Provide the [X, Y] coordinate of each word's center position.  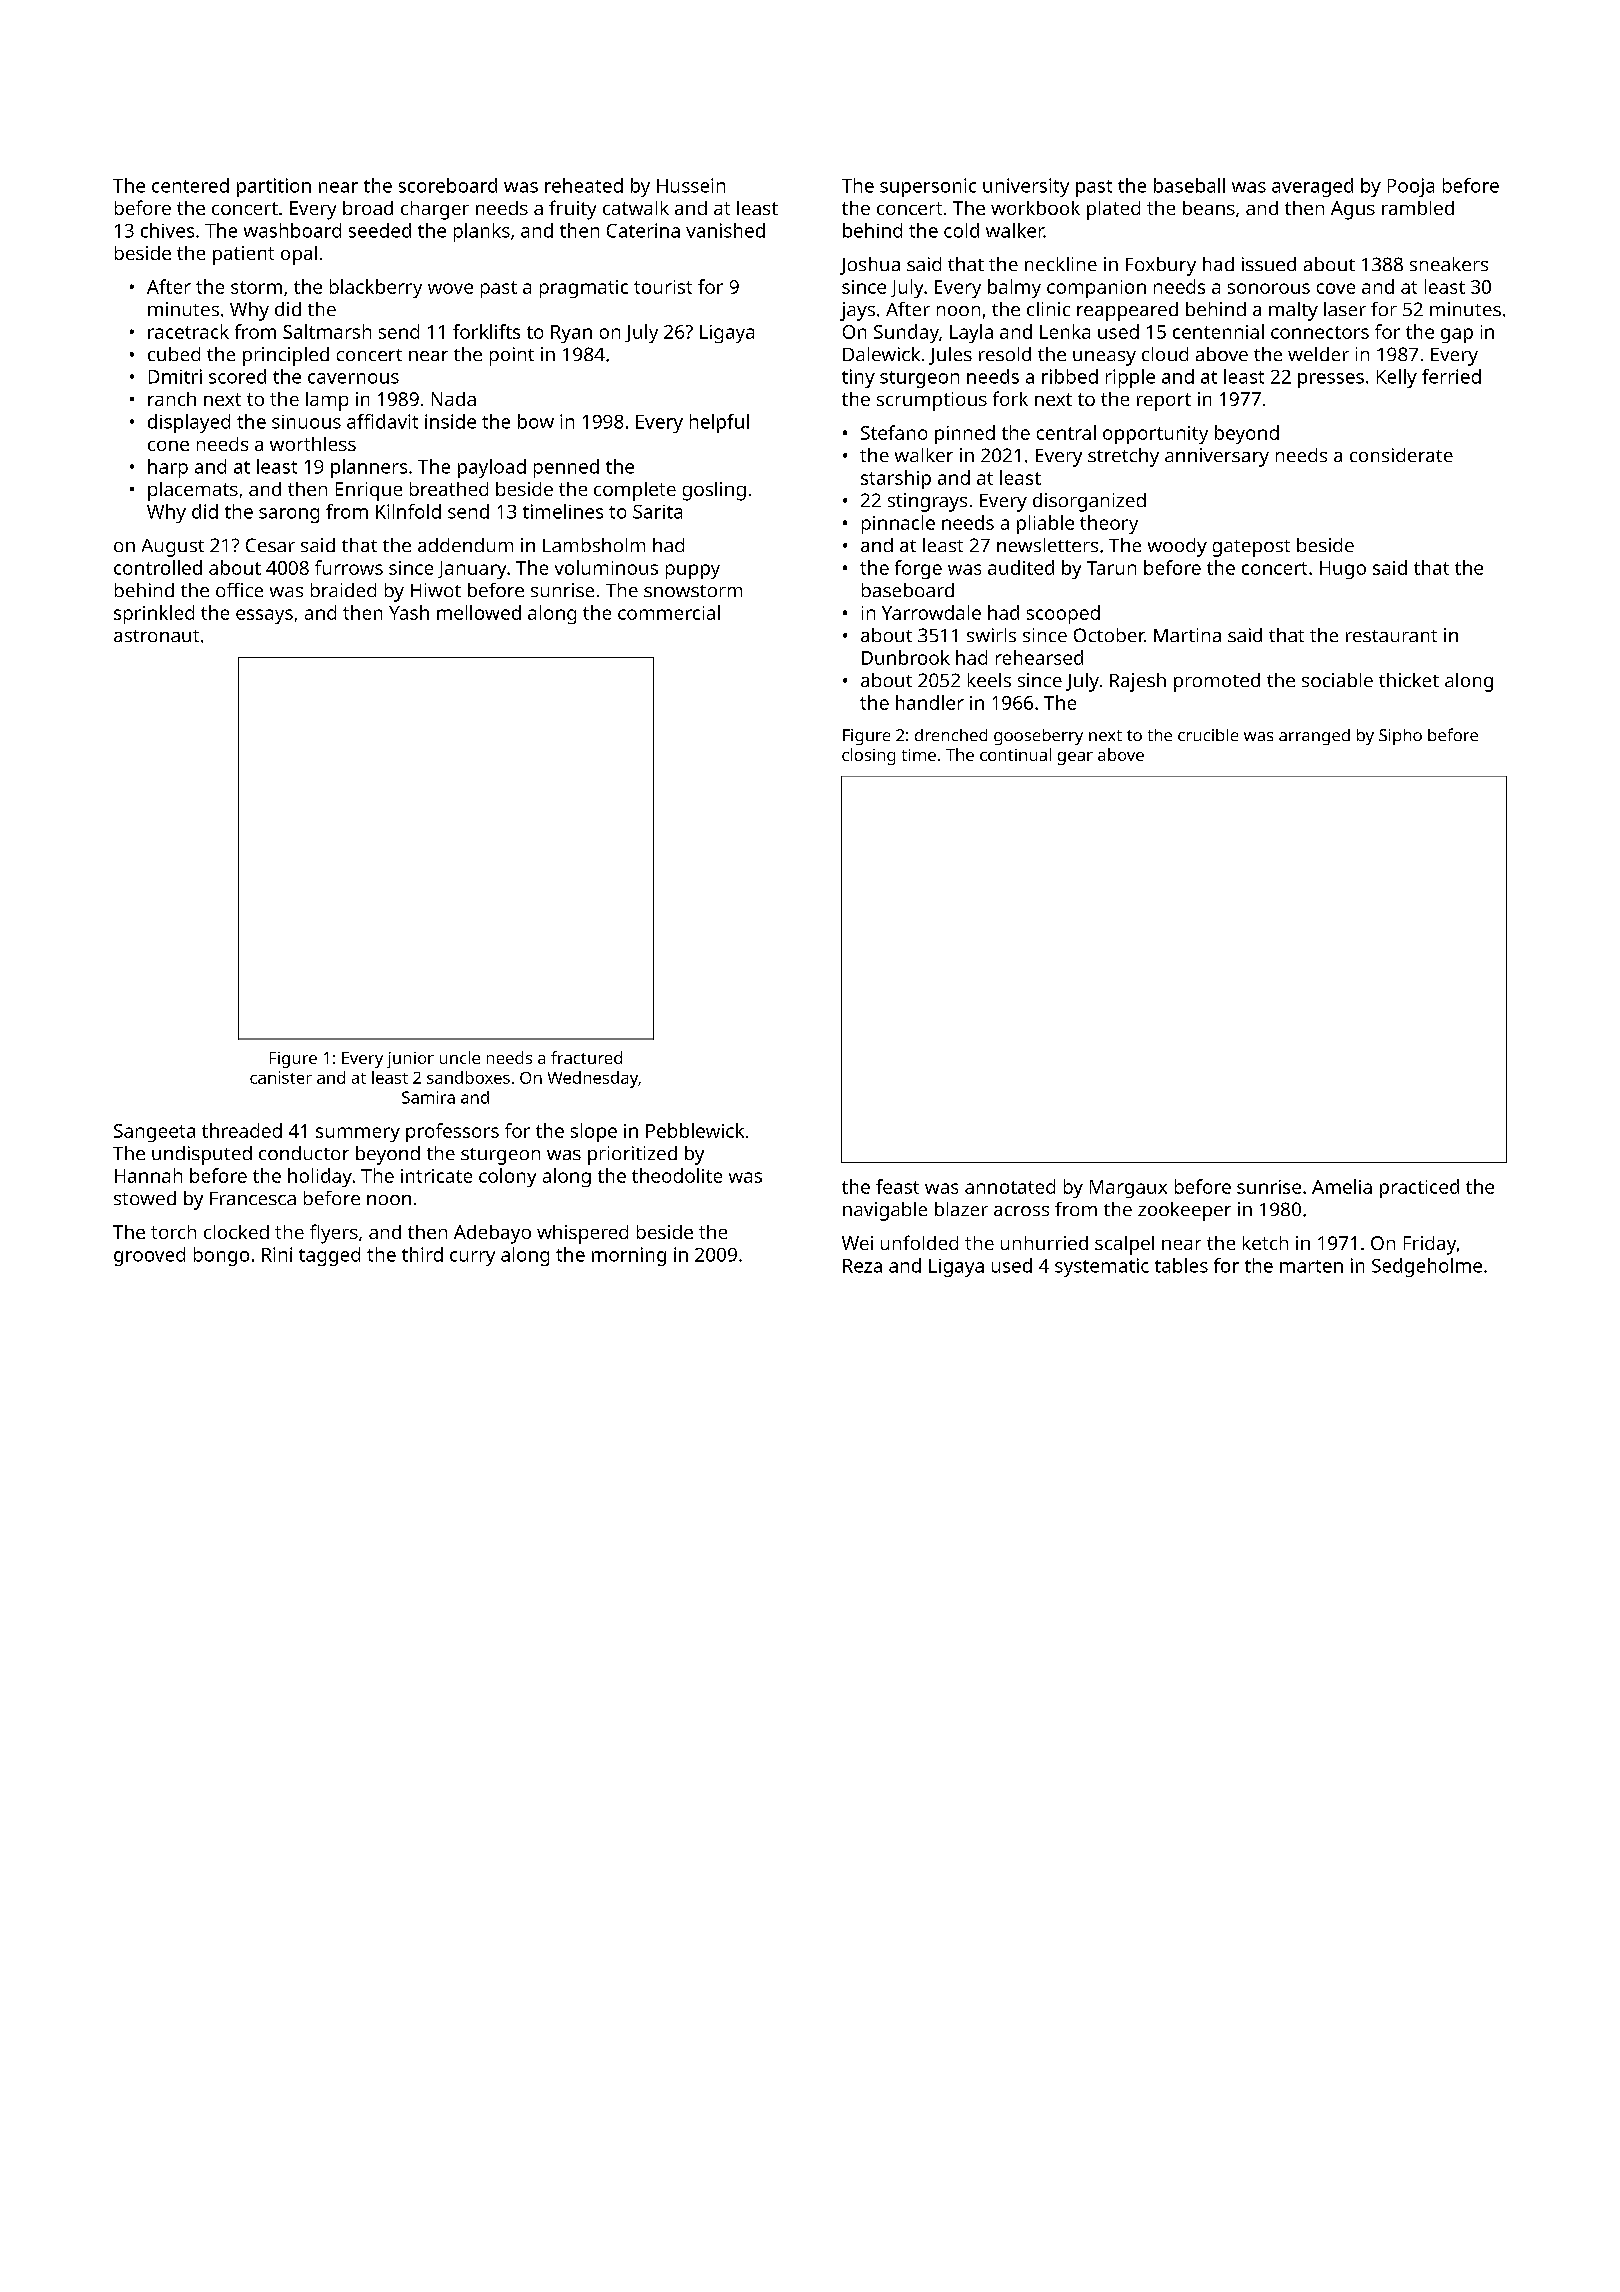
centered [190, 185]
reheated [584, 185]
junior [410, 1060]
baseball [1189, 185]
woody [1177, 547]
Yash [409, 612]
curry [472, 1258]
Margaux [1128, 1189]
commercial [669, 612]
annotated [1010, 1186]
